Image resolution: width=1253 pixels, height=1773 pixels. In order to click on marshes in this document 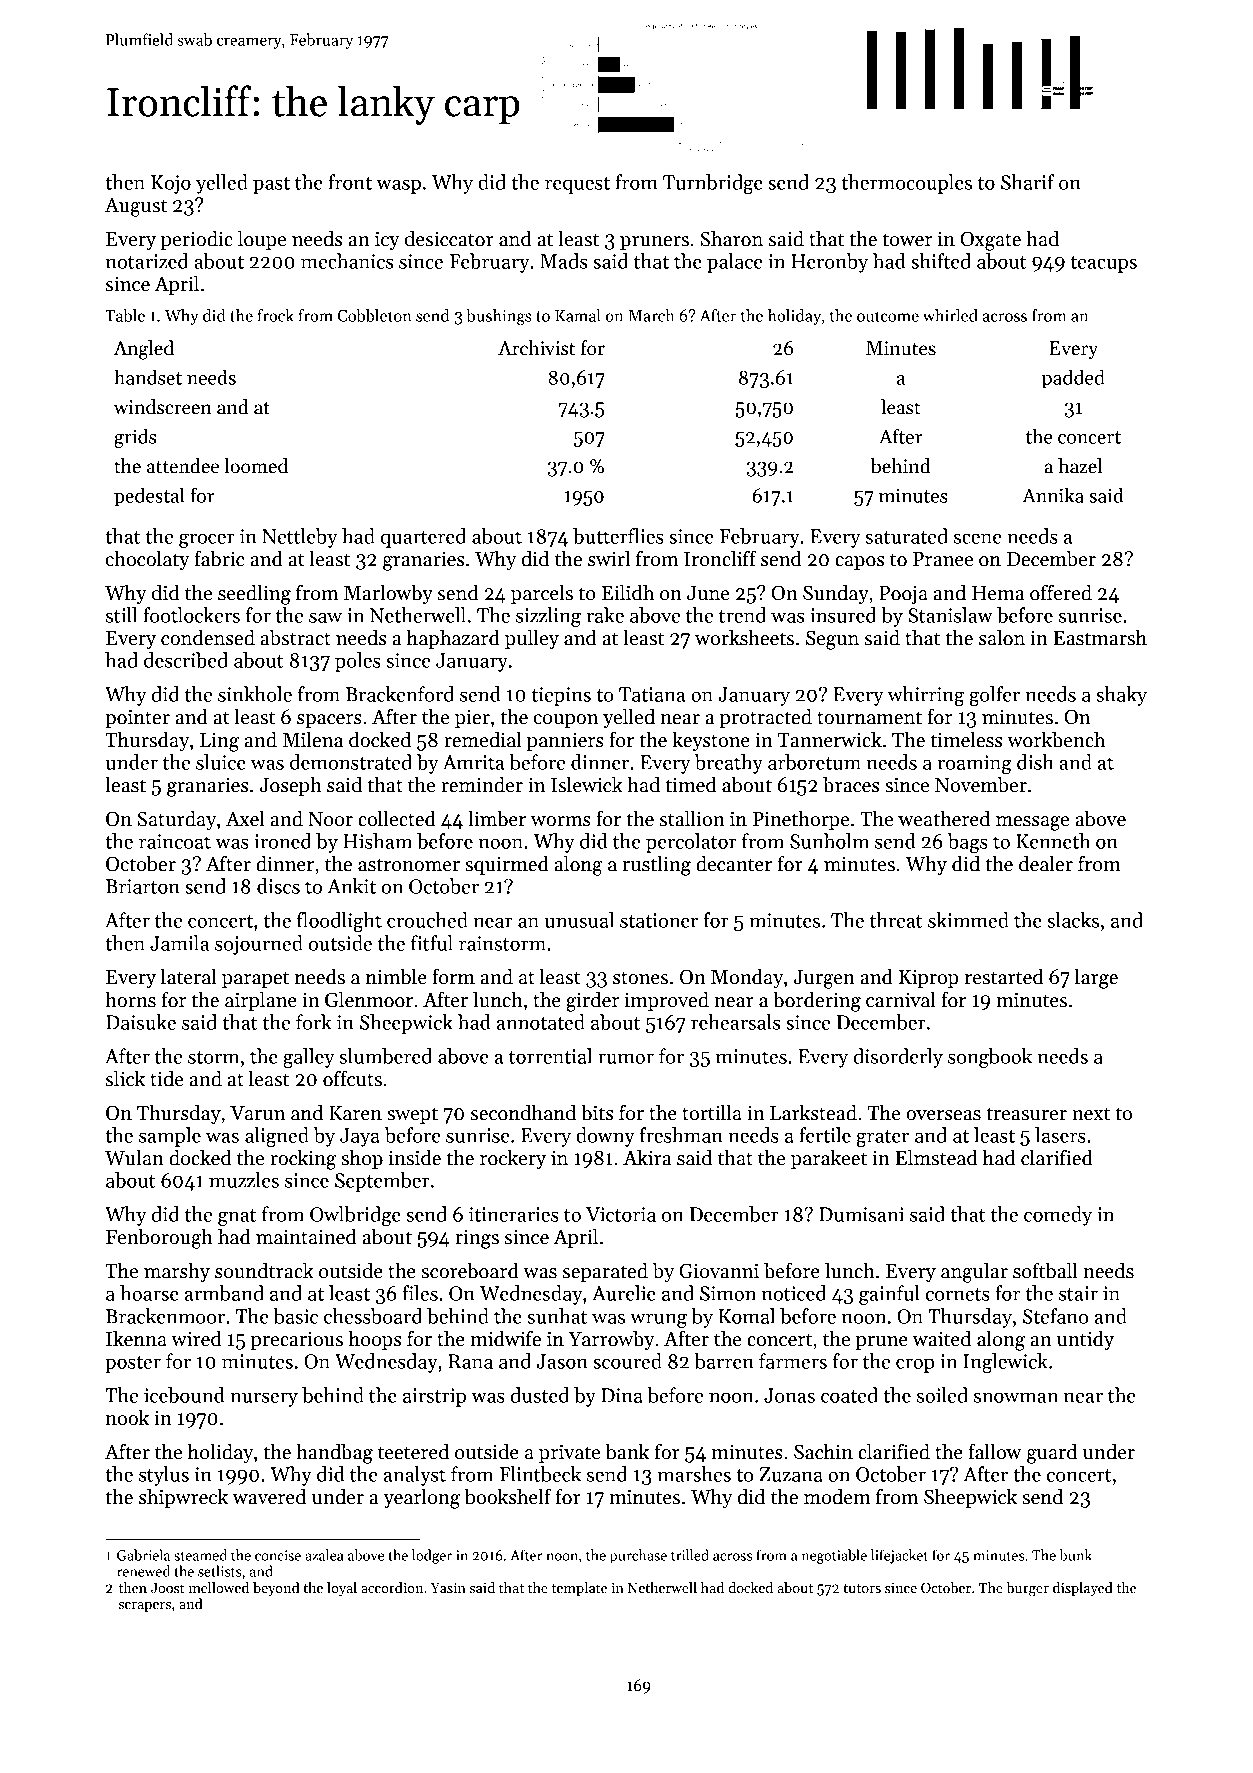, I will do `click(694, 1474)`.
